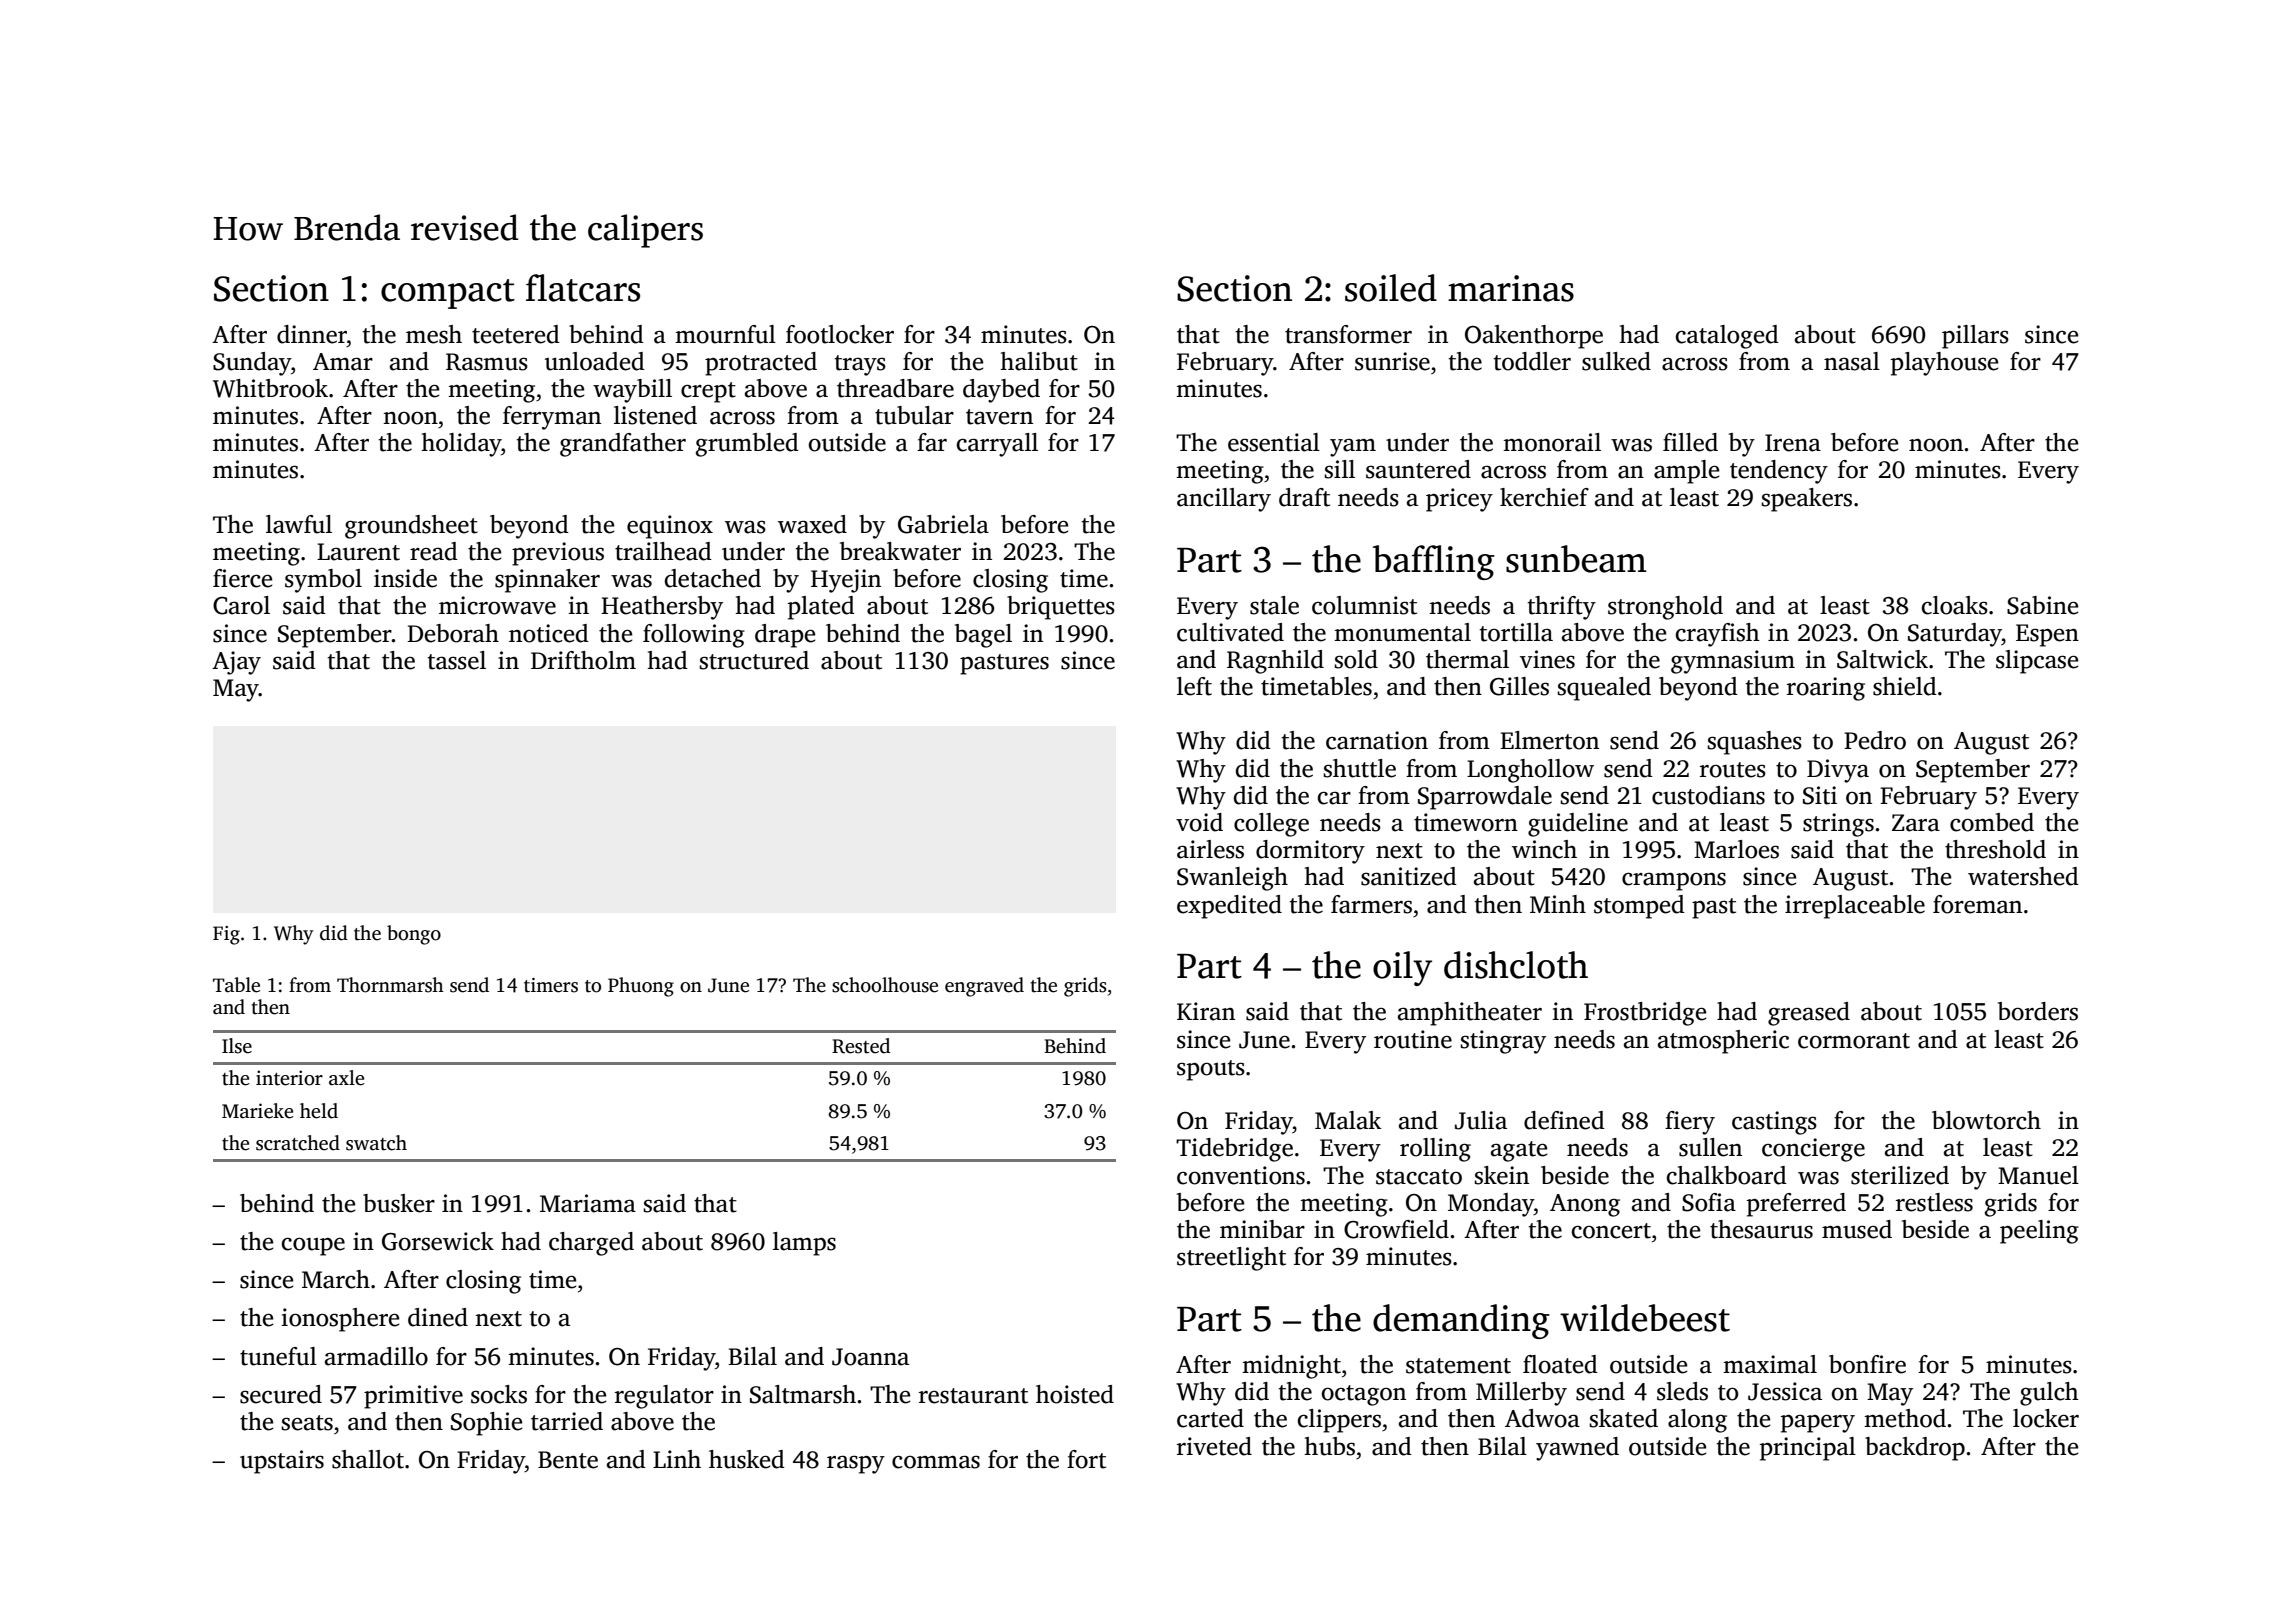  I want to click on crampons, so click(1674, 881).
